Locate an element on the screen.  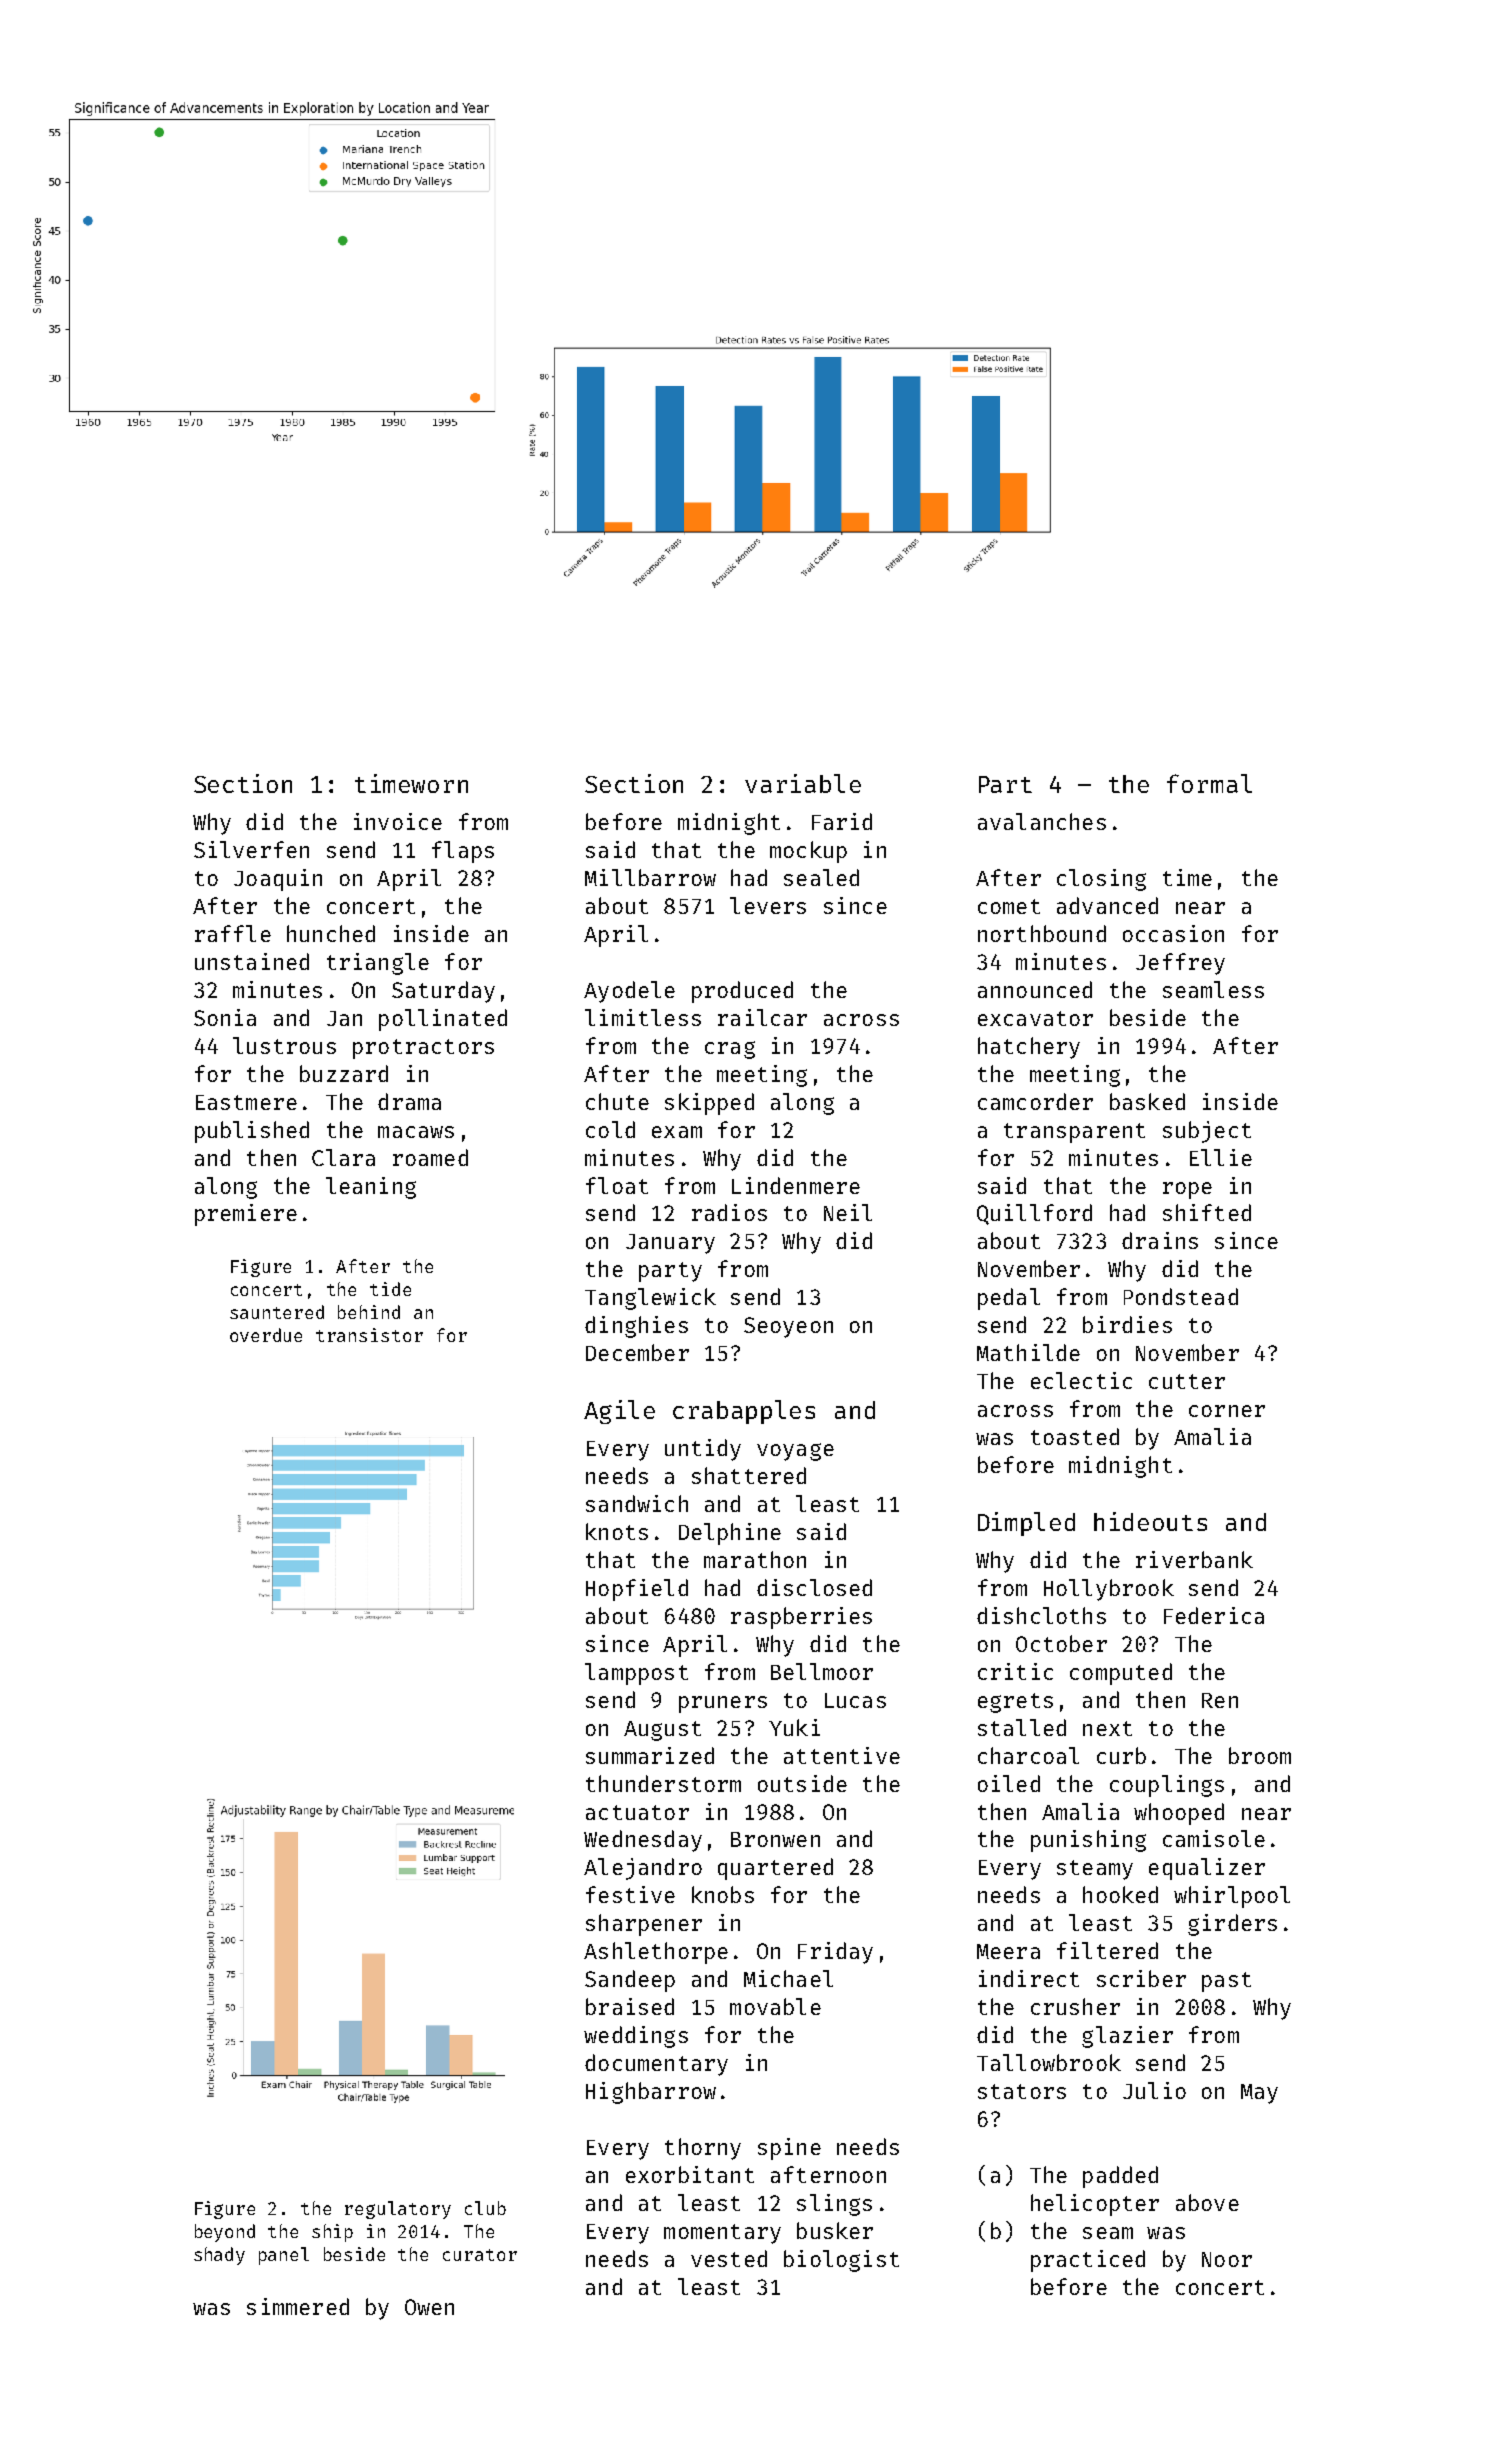
thorny is located at coordinates (703, 2149).
